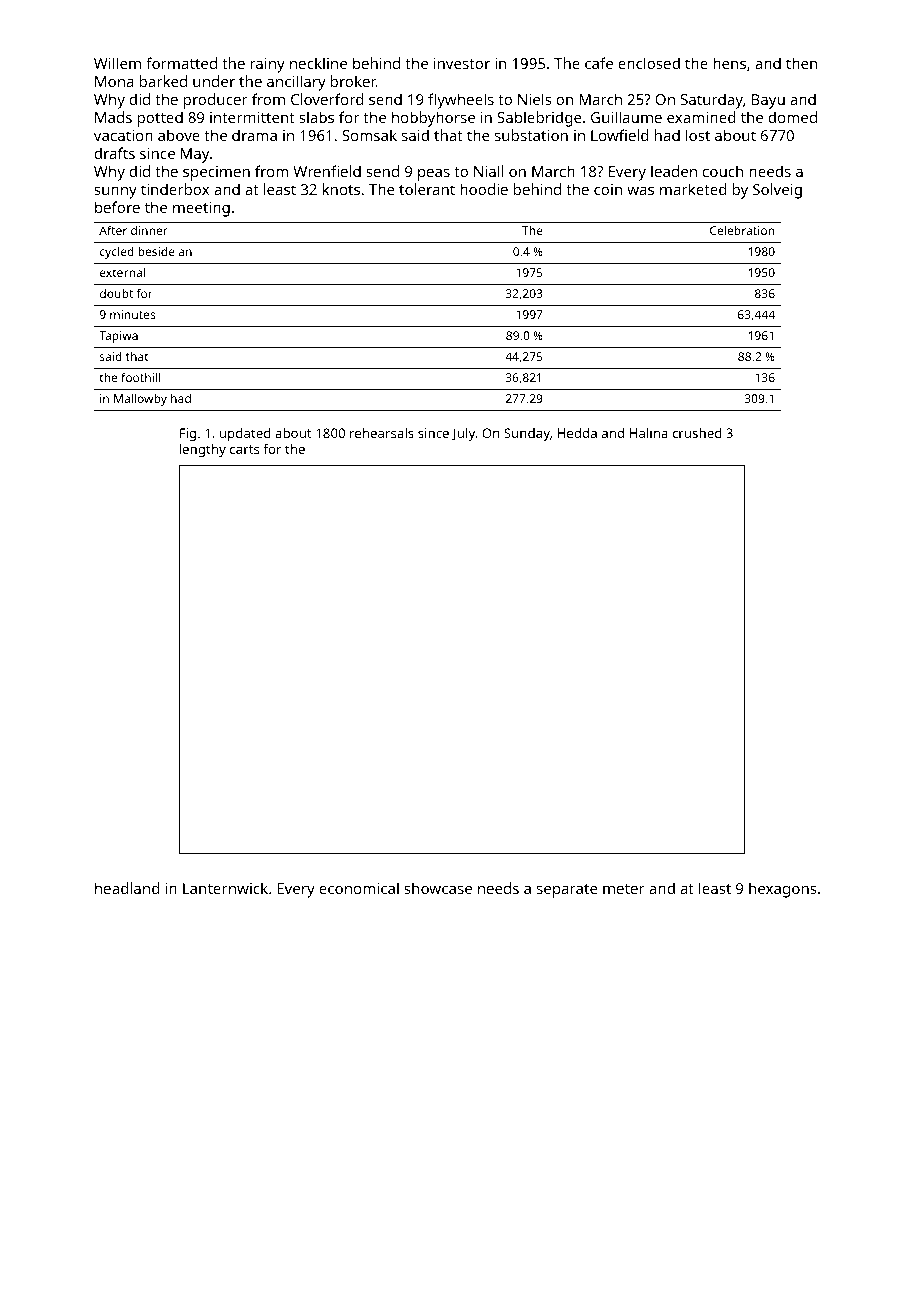 The width and height of the screenshot is (924, 1308). Describe the element at coordinates (122, 272) in the screenshot. I see `external` at that location.
